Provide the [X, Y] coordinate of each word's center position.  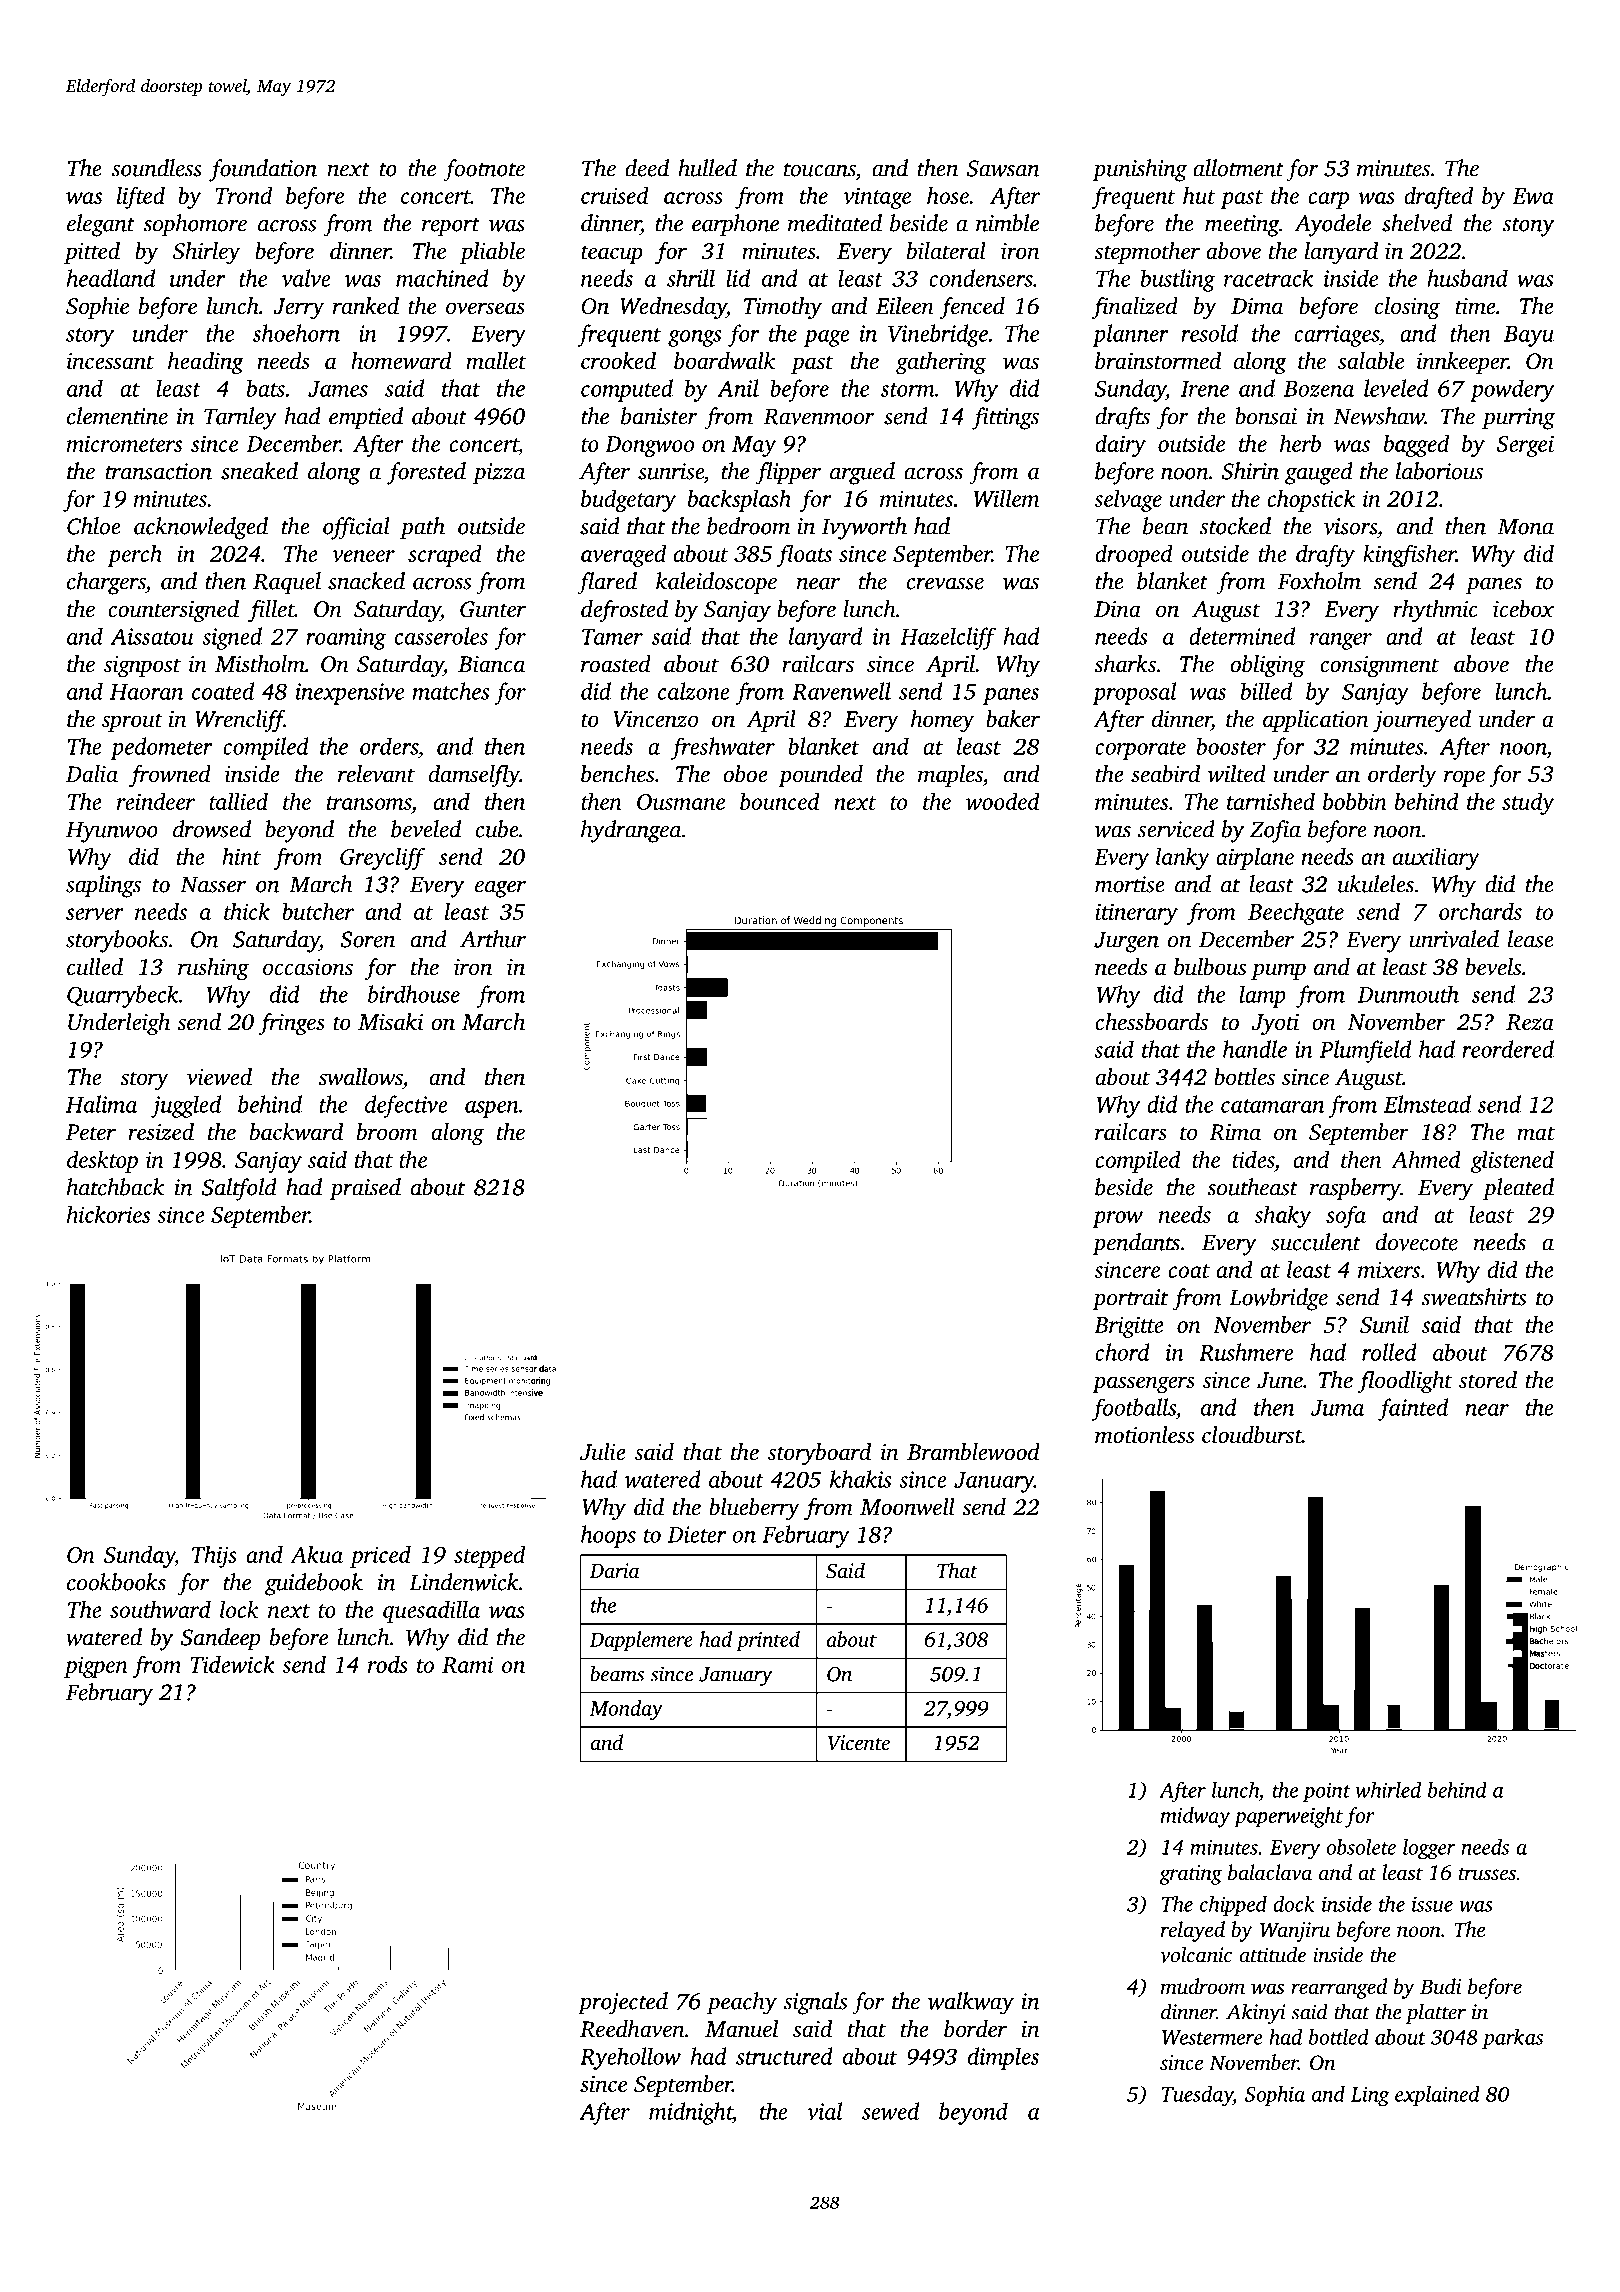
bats [266, 388]
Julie [603, 1452]
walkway [971, 2003]
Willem [1006, 498]
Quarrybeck [123, 996]
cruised [615, 195]
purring [1518, 419]
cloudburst [1252, 1435]
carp [1328, 200]
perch [134, 555]
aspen [492, 1109]
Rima [1235, 1132]
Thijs [214, 1556]
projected [623, 2003]
